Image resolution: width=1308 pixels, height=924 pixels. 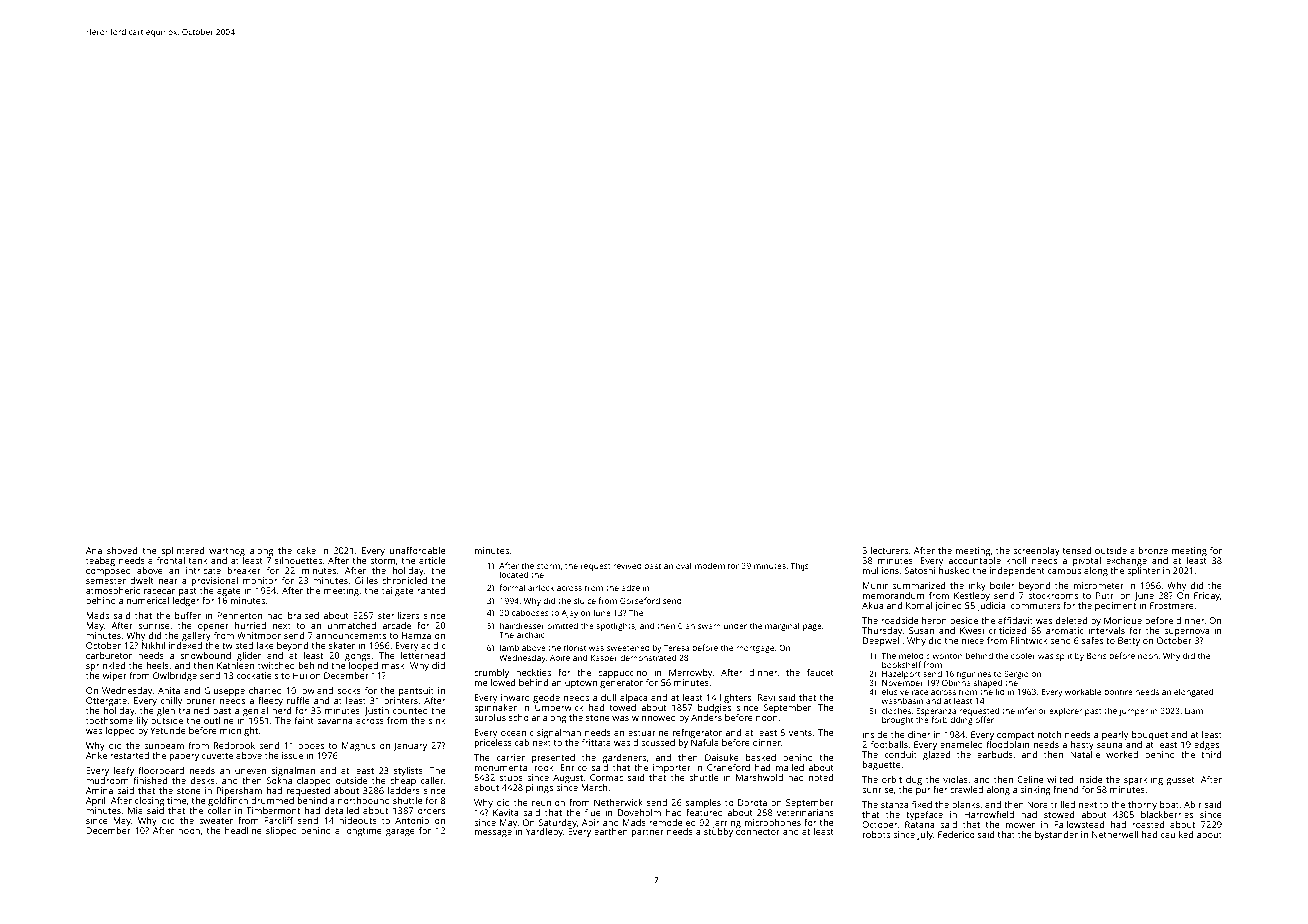 I want to click on sluice, so click(x=585, y=600).
